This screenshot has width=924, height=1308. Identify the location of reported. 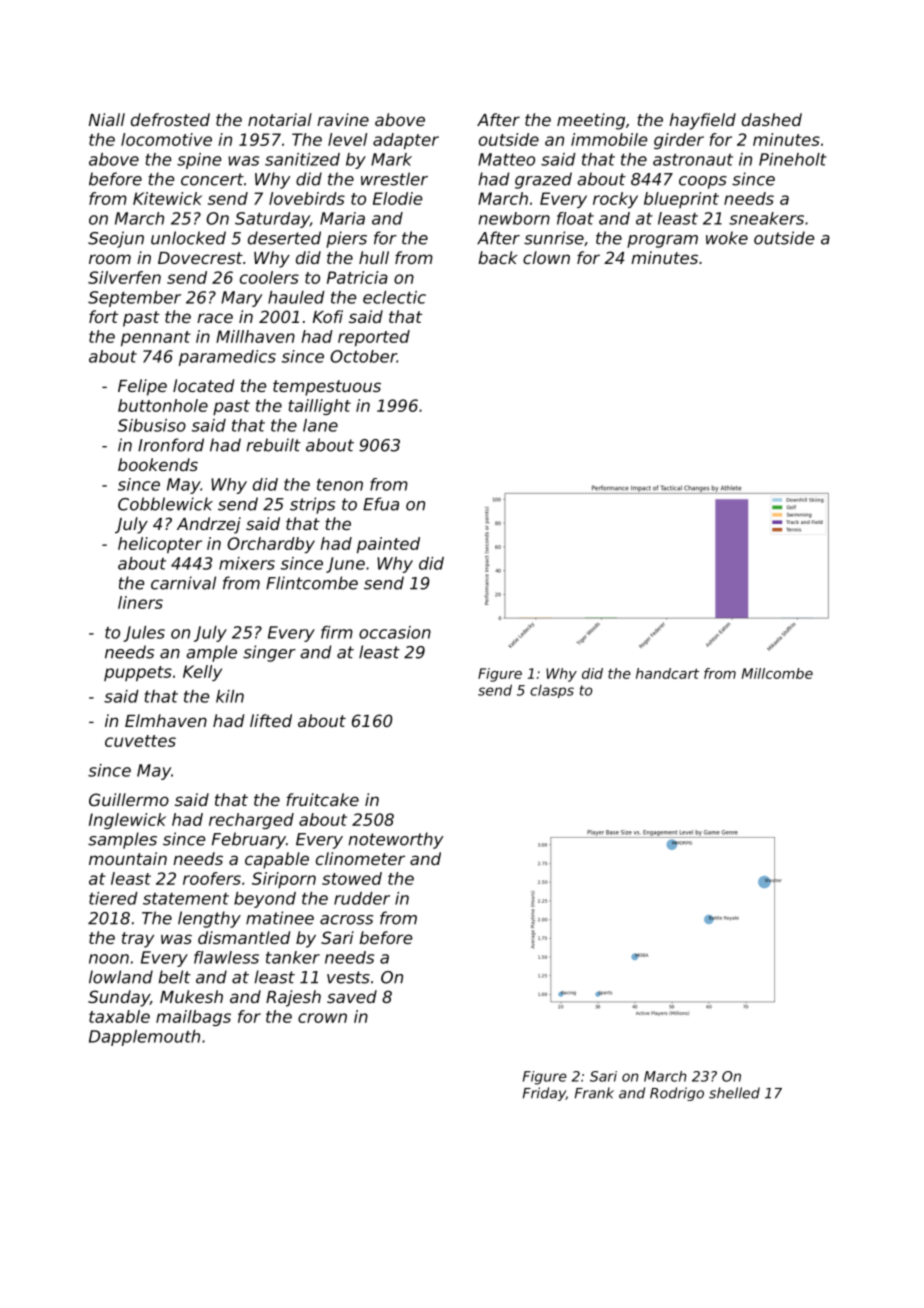
(374, 338).
